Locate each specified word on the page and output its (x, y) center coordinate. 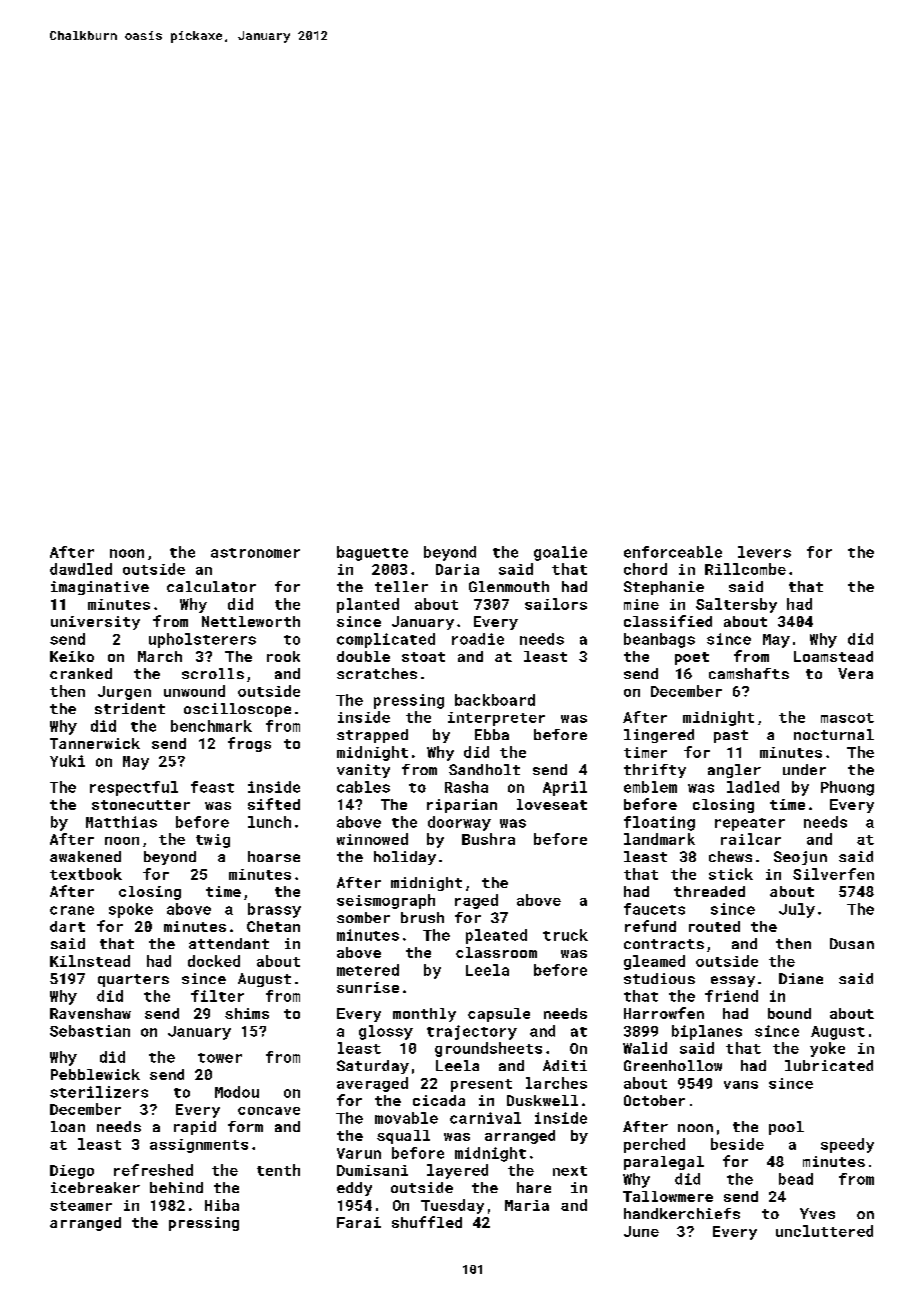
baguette (372, 553)
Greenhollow (673, 1065)
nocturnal (834, 734)
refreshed (153, 1170)
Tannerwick (95, 743)
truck (565, 935)
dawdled (81, 569)
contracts (664, 944)
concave (269, 1111)
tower (220, 1058)
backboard (495, 700)
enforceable (673, 552)
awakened (85, 856)
